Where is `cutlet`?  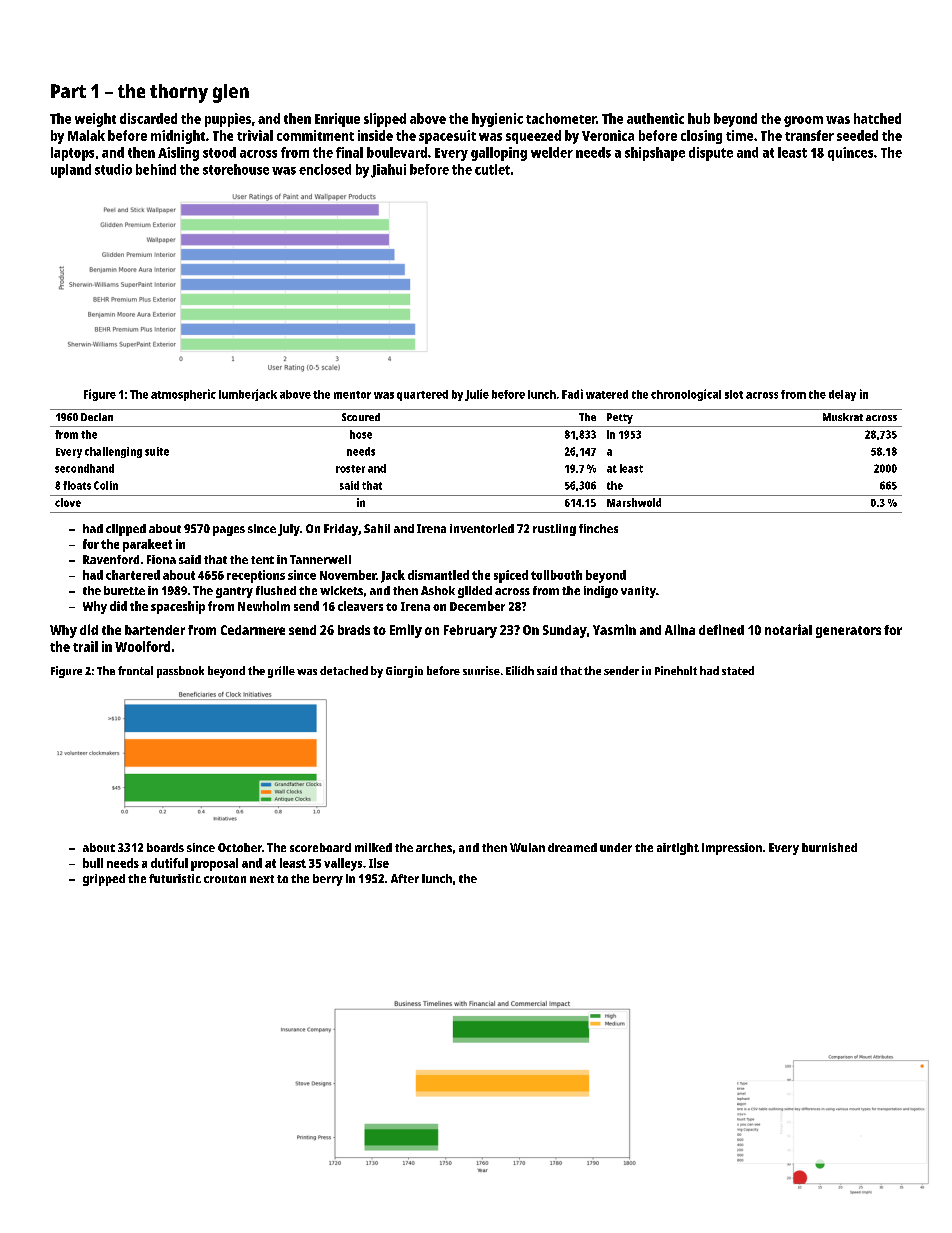
cutlet is located at coordinates (492, 169).
